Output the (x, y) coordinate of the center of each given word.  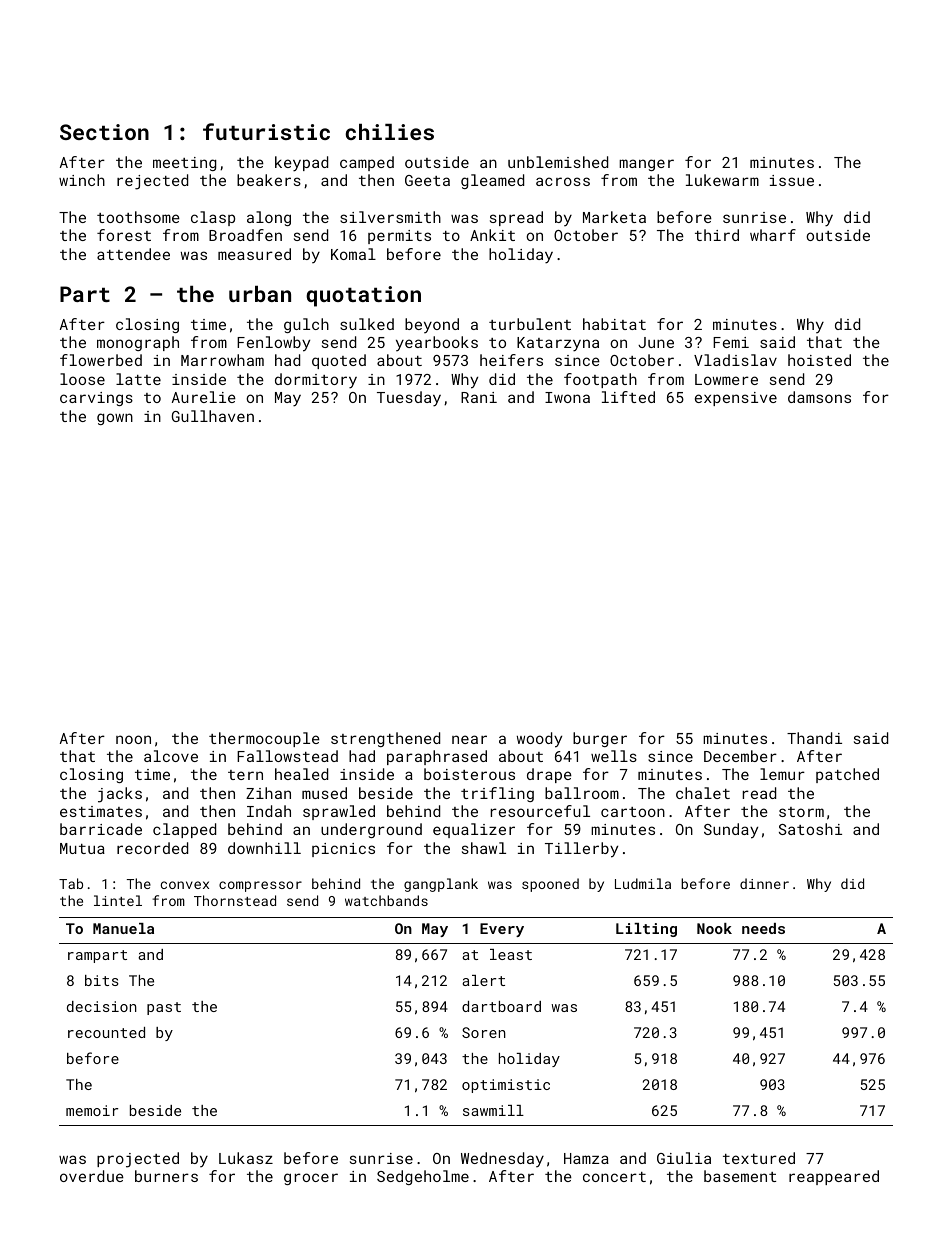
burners (166, 1176)
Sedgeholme (423, 1177)
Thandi (814, 738)
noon (133, 739)
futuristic (266, 131)
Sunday (731, 831)
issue (792, 180)
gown (115, 419)
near (469, 739)
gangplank (441, 885)
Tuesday (409, 399)
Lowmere (726, 379)
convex (185, 885)
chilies (389, 132)
